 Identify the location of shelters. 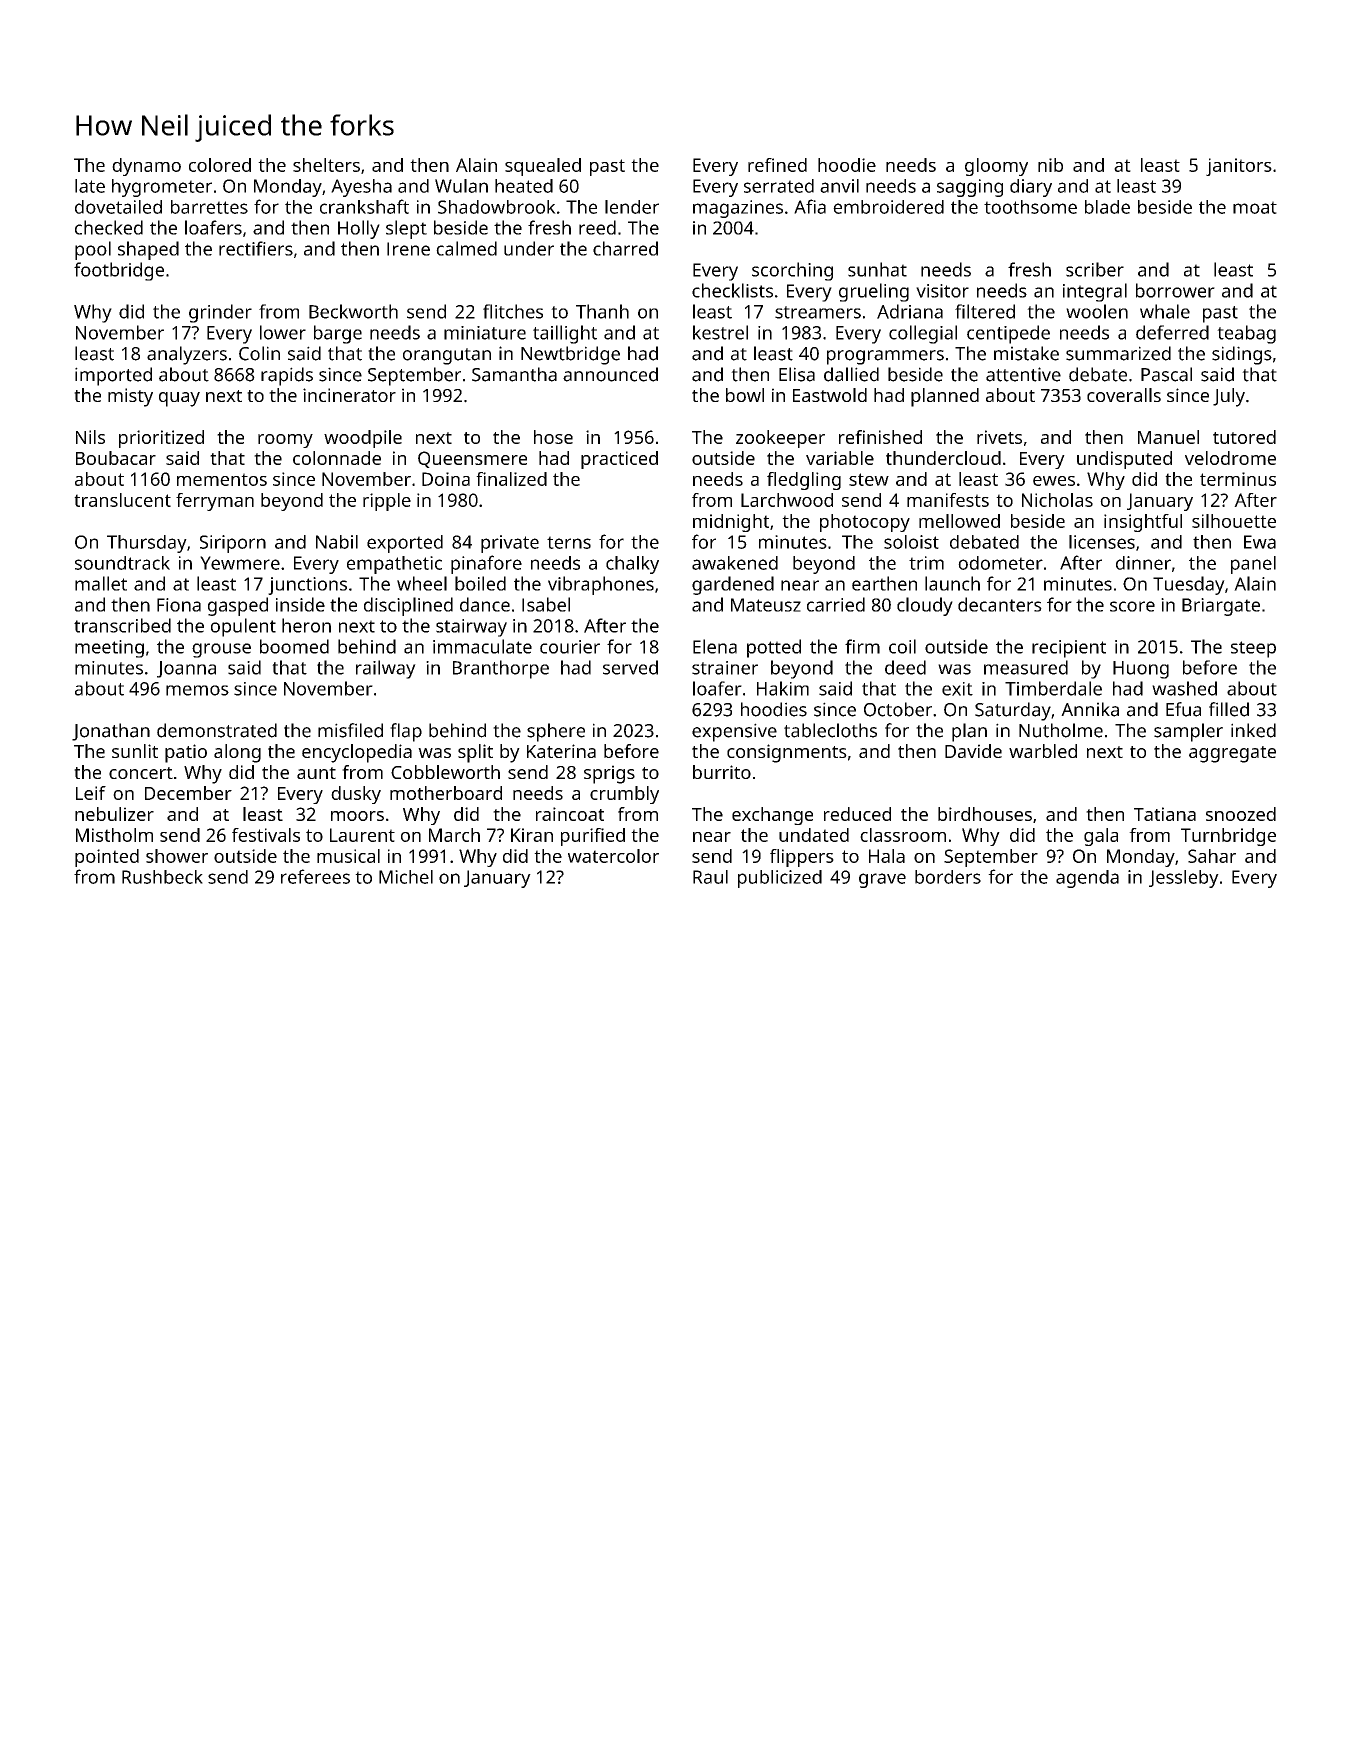
(326, 165).
